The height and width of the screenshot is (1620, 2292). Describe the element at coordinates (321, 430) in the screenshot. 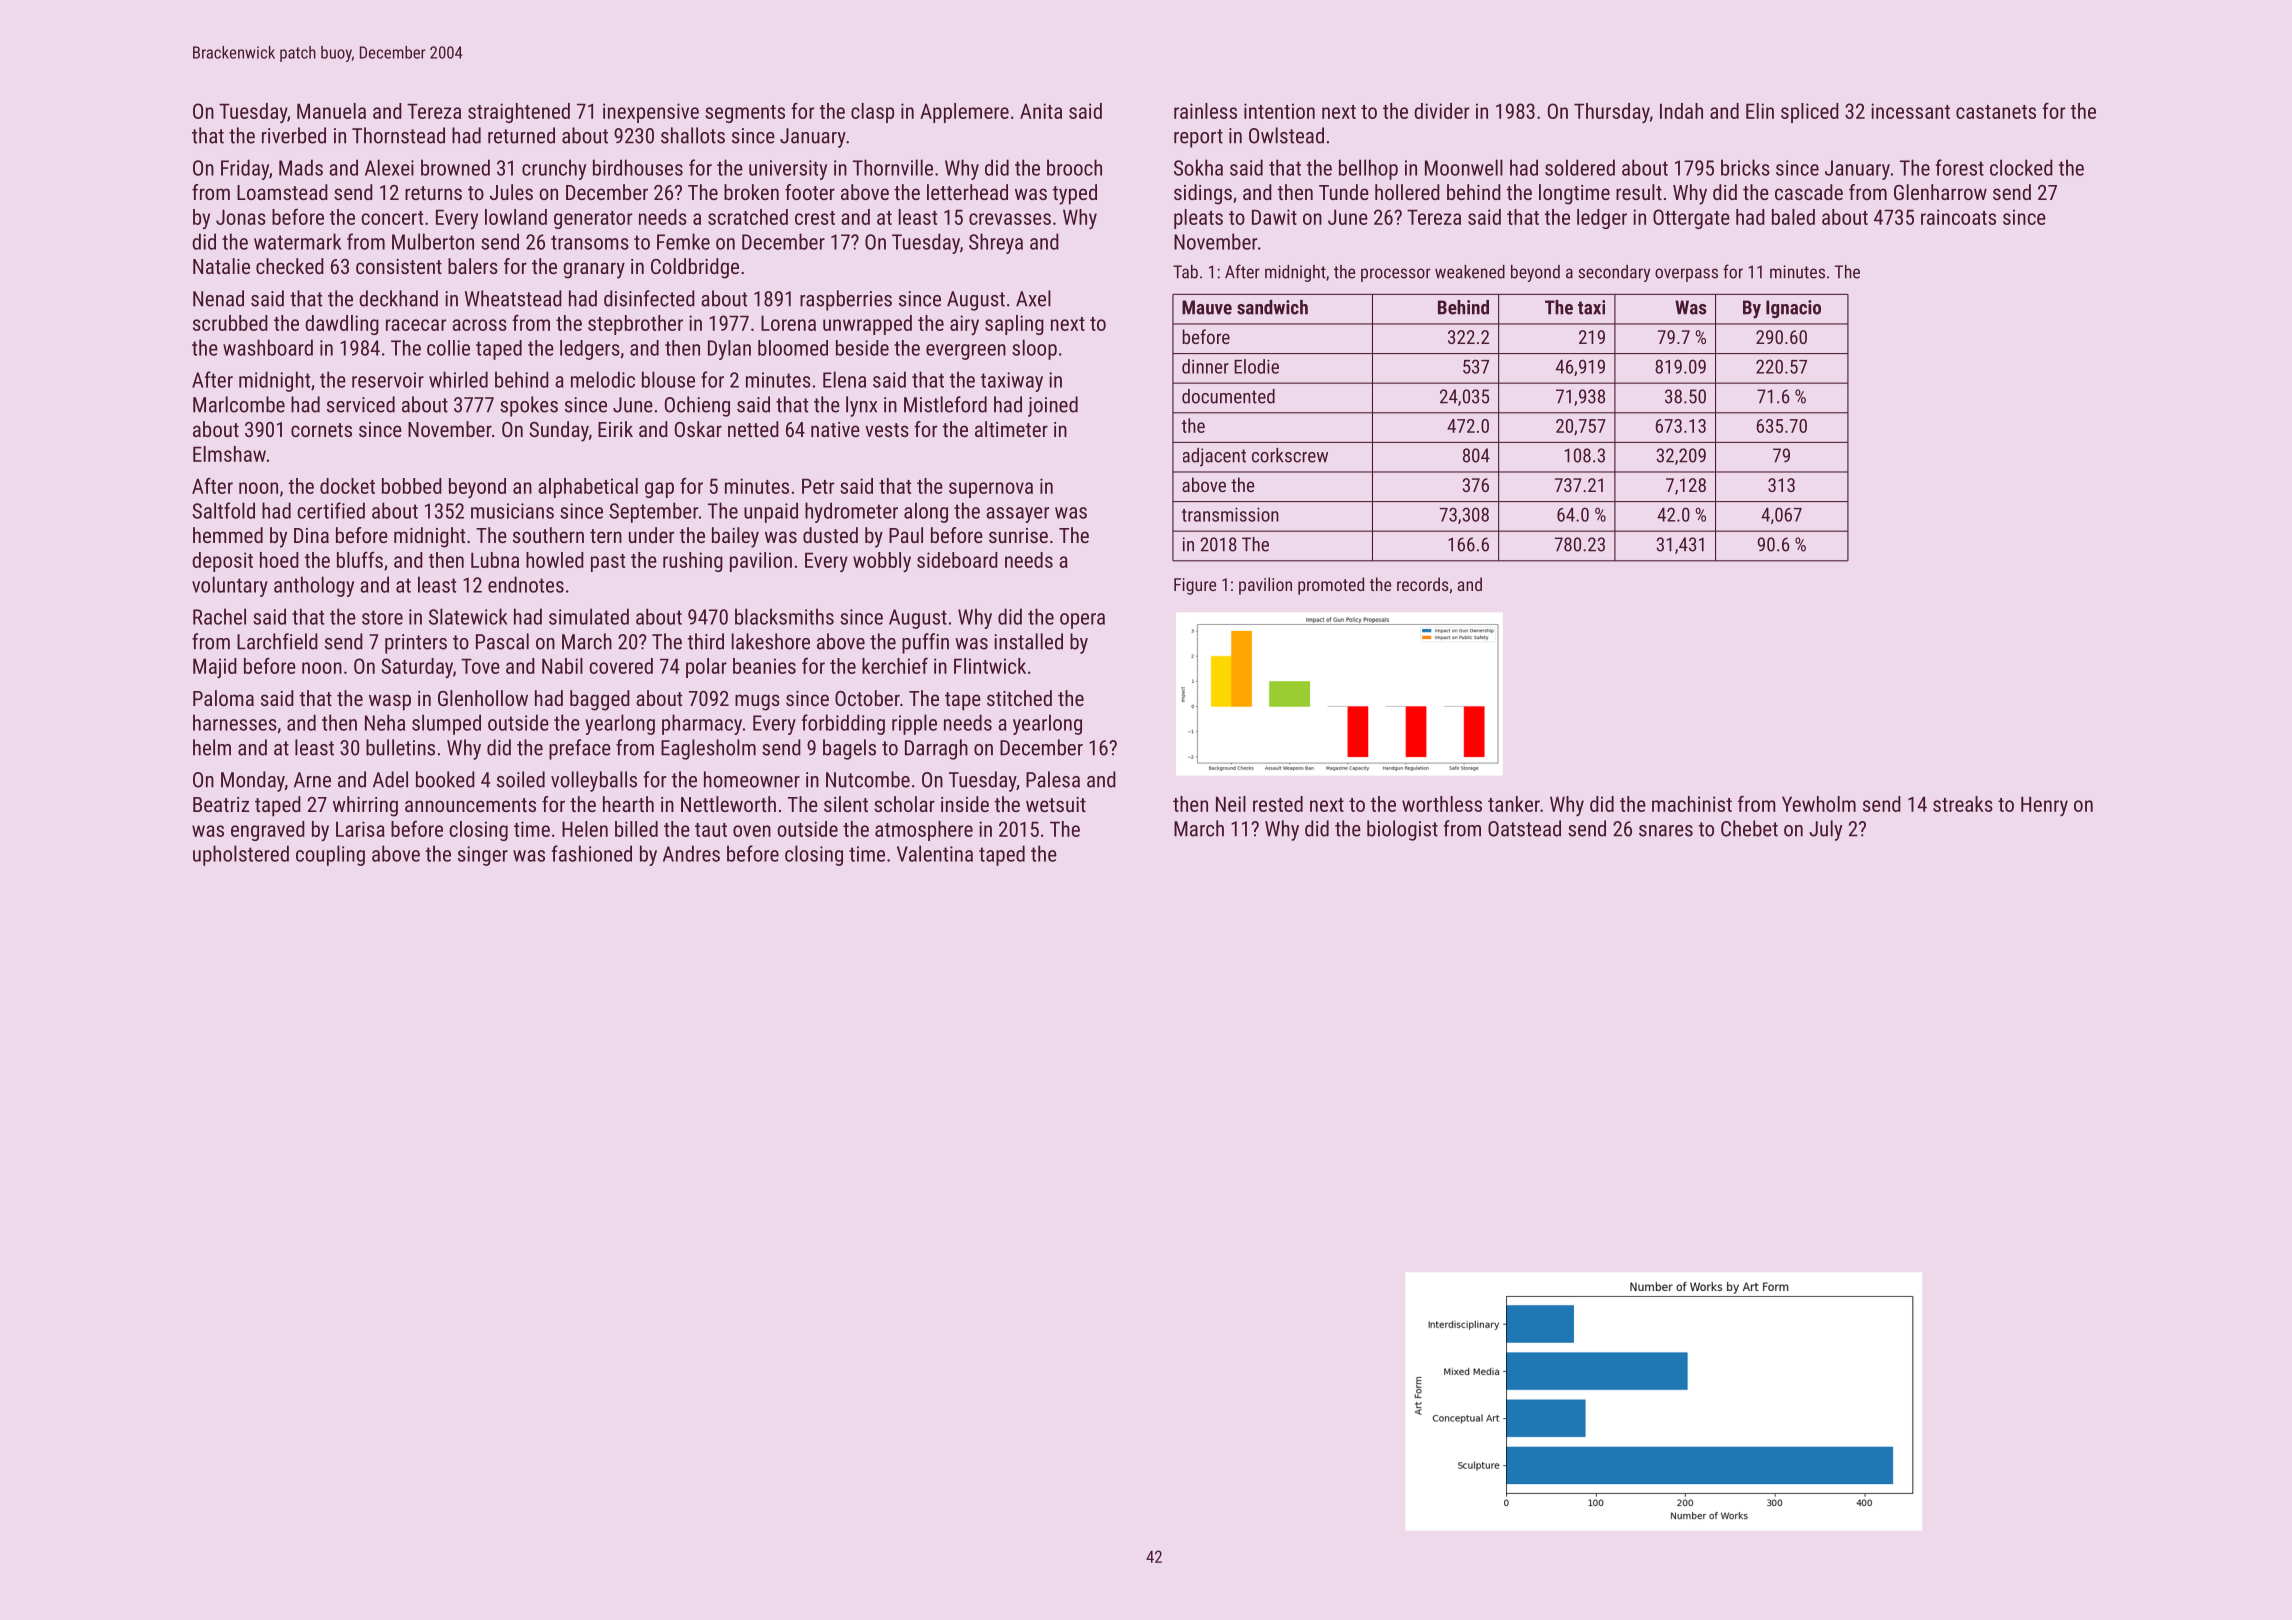

I see `cornets` at that location.
